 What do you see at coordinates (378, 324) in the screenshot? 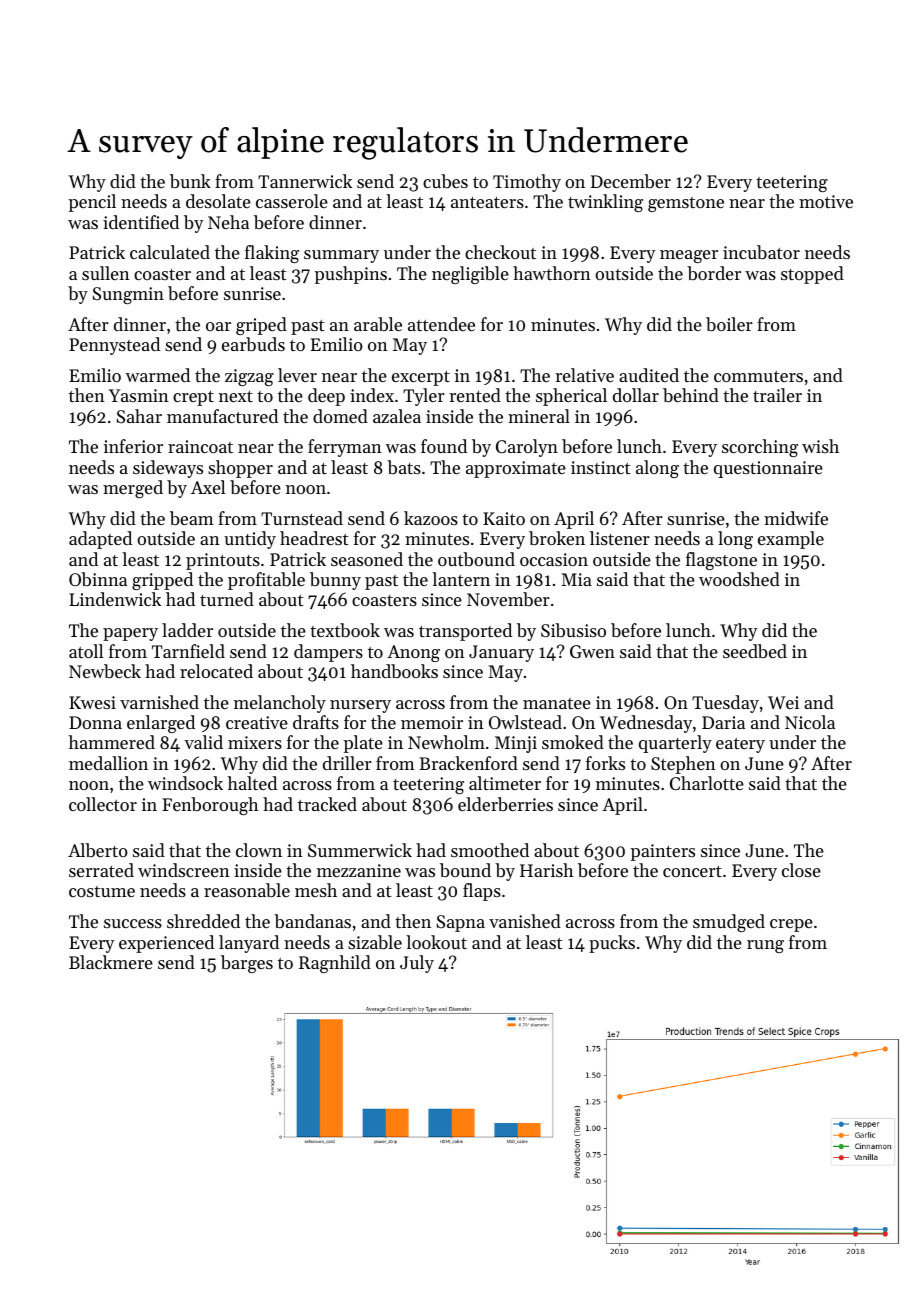
I see `arable` at bounding box center [378, 324].
